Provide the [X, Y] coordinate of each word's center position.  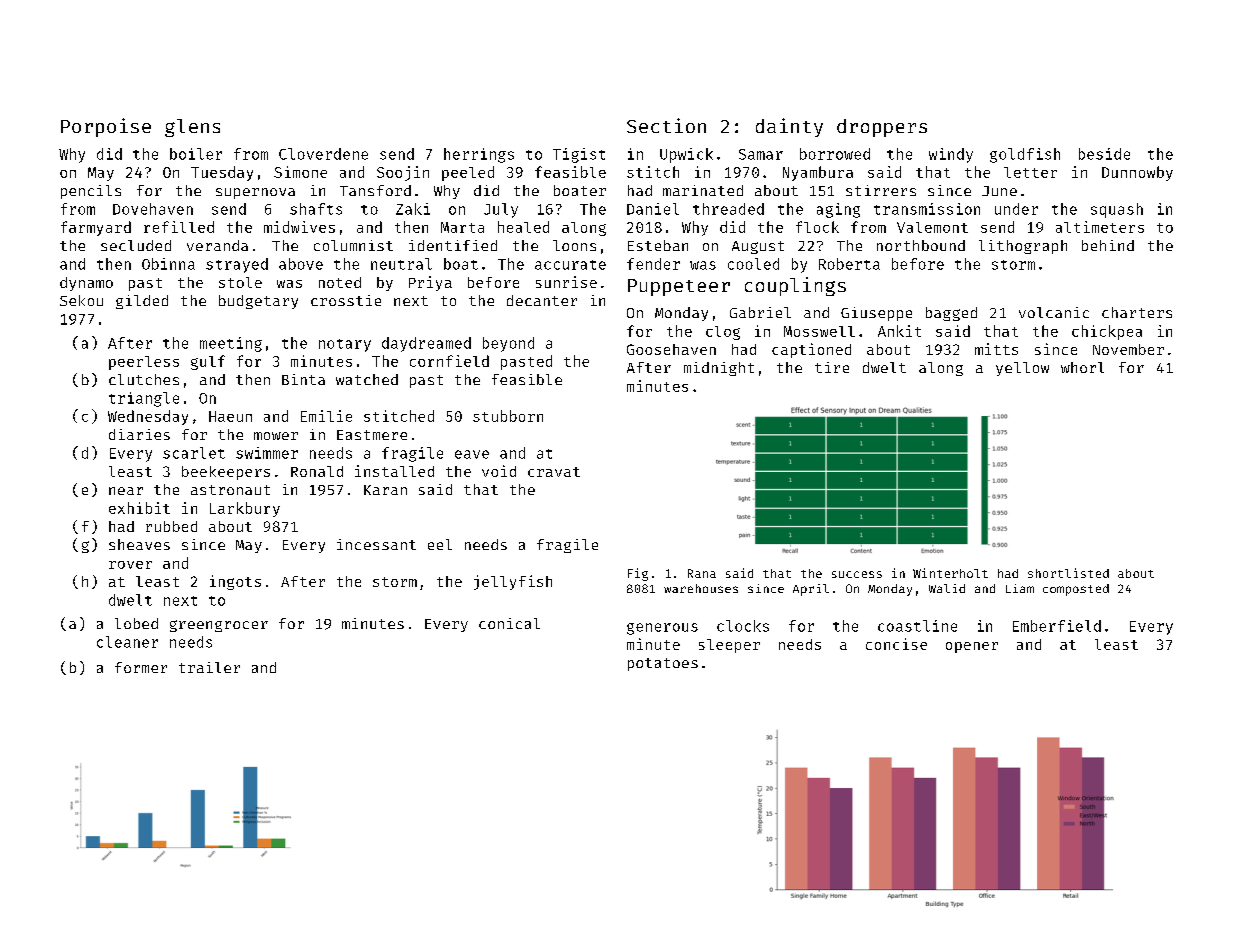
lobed [136, 623]
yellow [1022, 369]
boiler [196, 154]
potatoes [663, 664]
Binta [303, 379]
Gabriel [760, 312]
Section [666, 125]
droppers [882, 128]
